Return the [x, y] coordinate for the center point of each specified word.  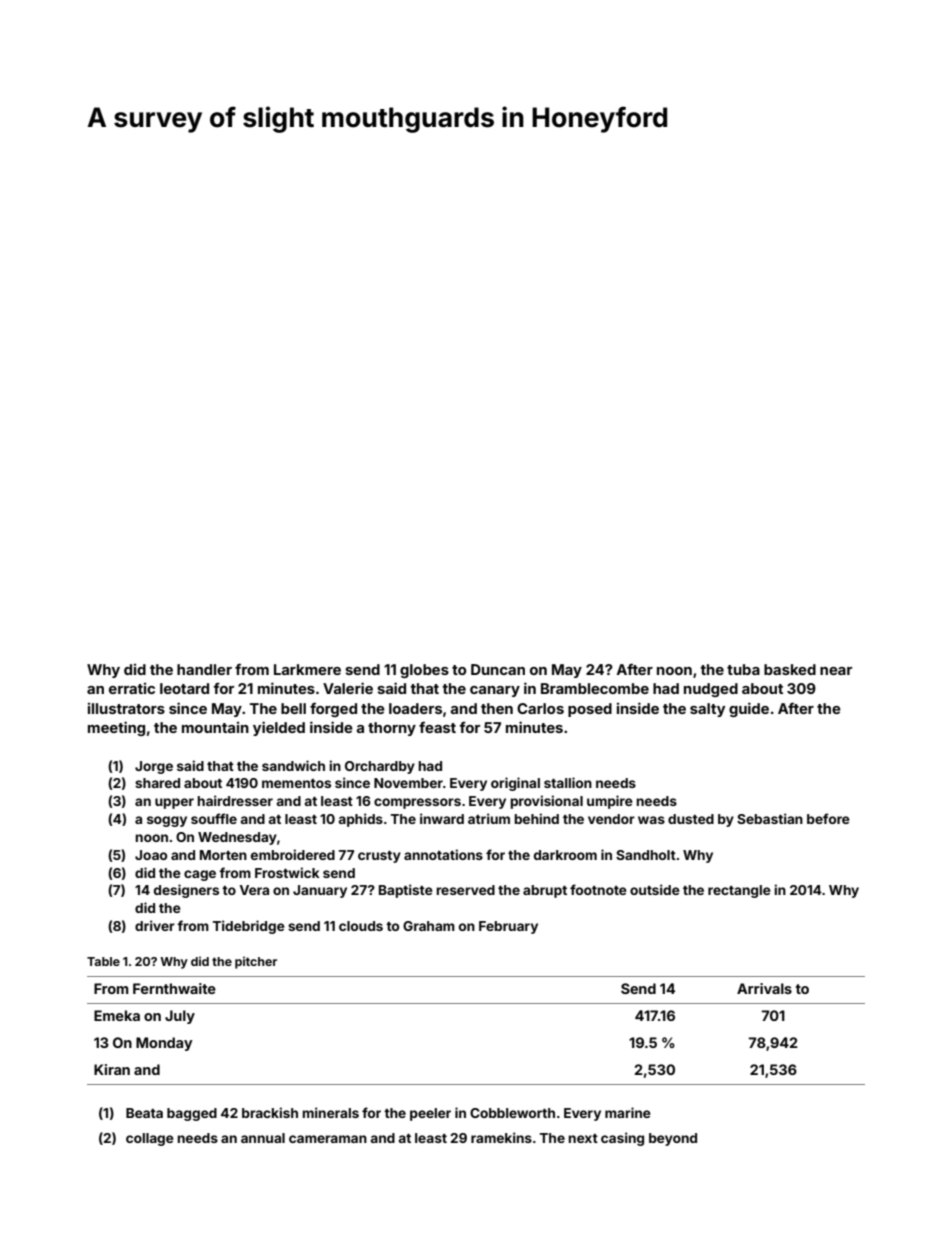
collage [150, 1139]
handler [204, 669]
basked [790, 669]
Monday [164, 1044]
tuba [743, 669]
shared [157, 783]
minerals [331, 1112]
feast [437, 727]
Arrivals [764, 988]
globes [424, 671]
